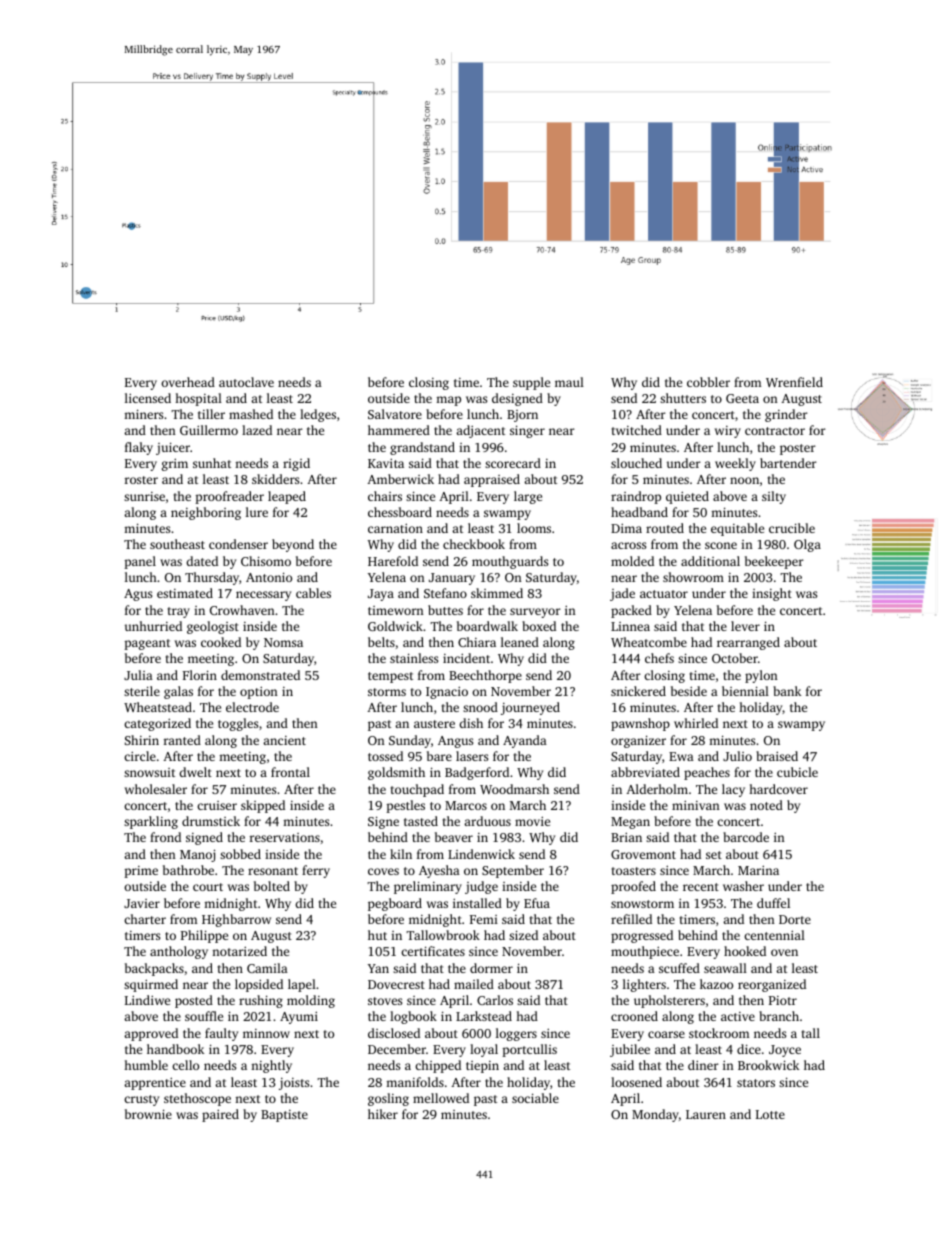 This screenshot has height=1233, width=952. What do you see at coordinates (387, 692) in the screenshot?
I see `storms` at bounding box center [387, 692].
